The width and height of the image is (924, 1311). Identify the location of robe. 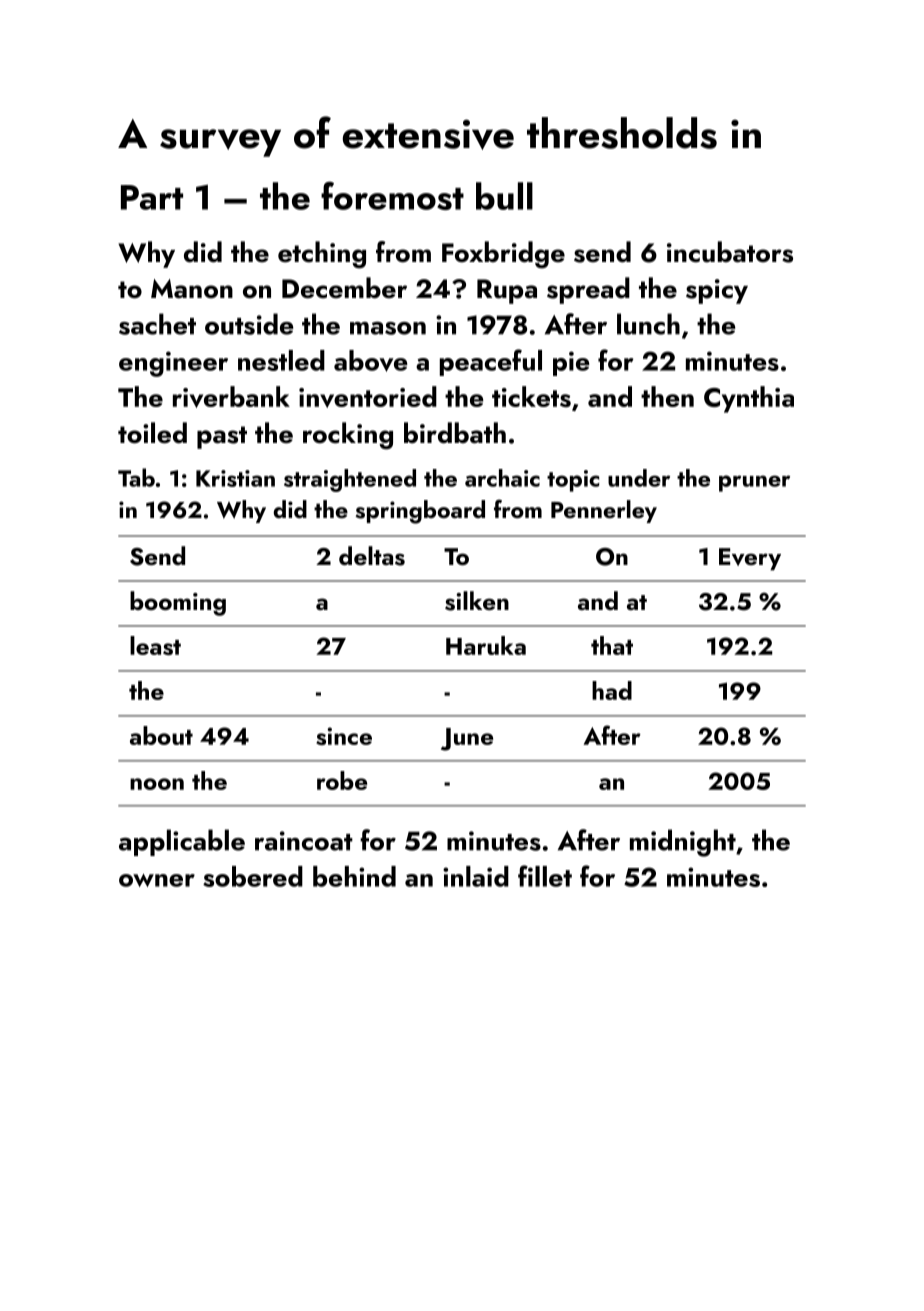
(342, 780).
